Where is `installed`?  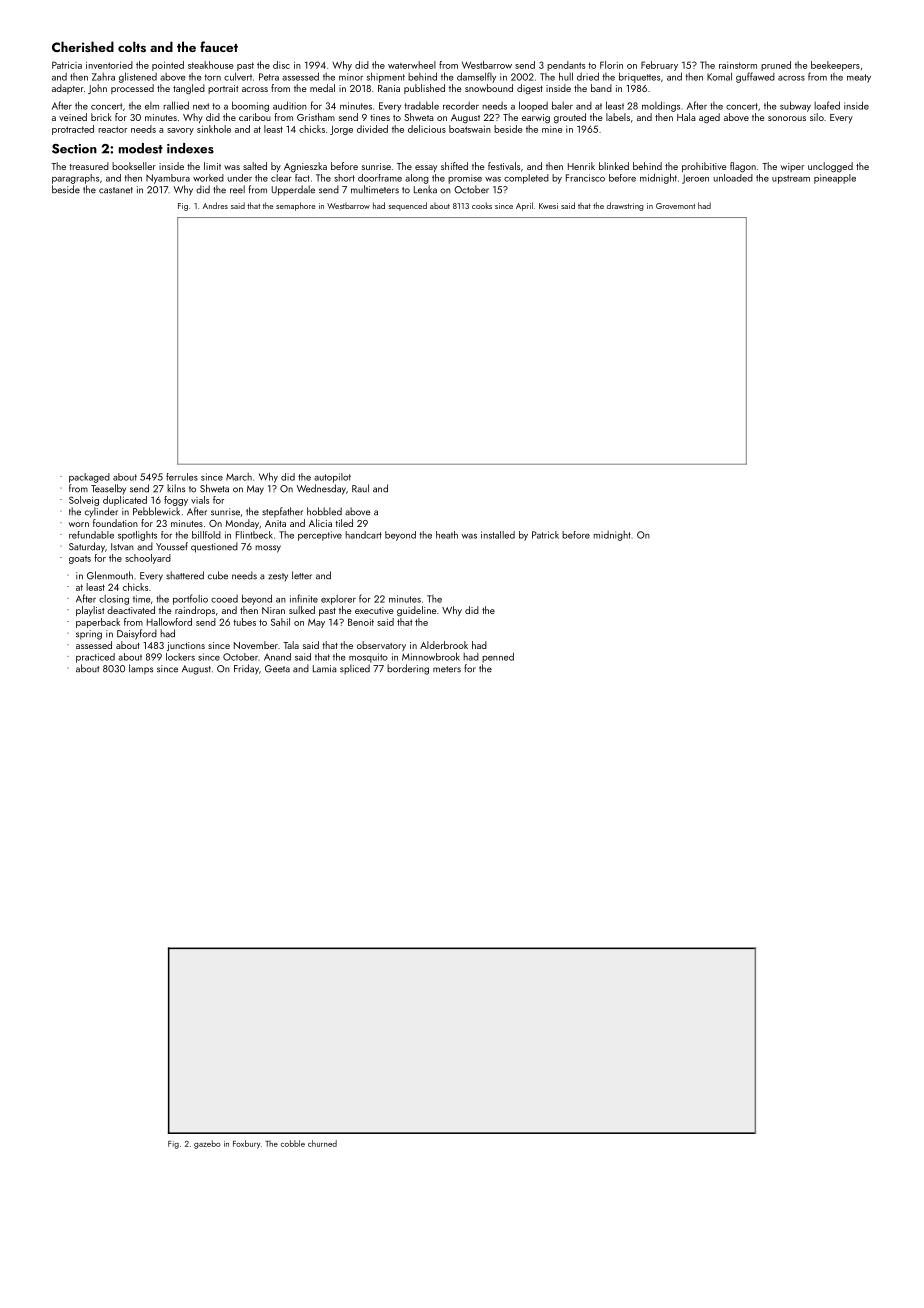
installed is located at coordinates (498, 535).
